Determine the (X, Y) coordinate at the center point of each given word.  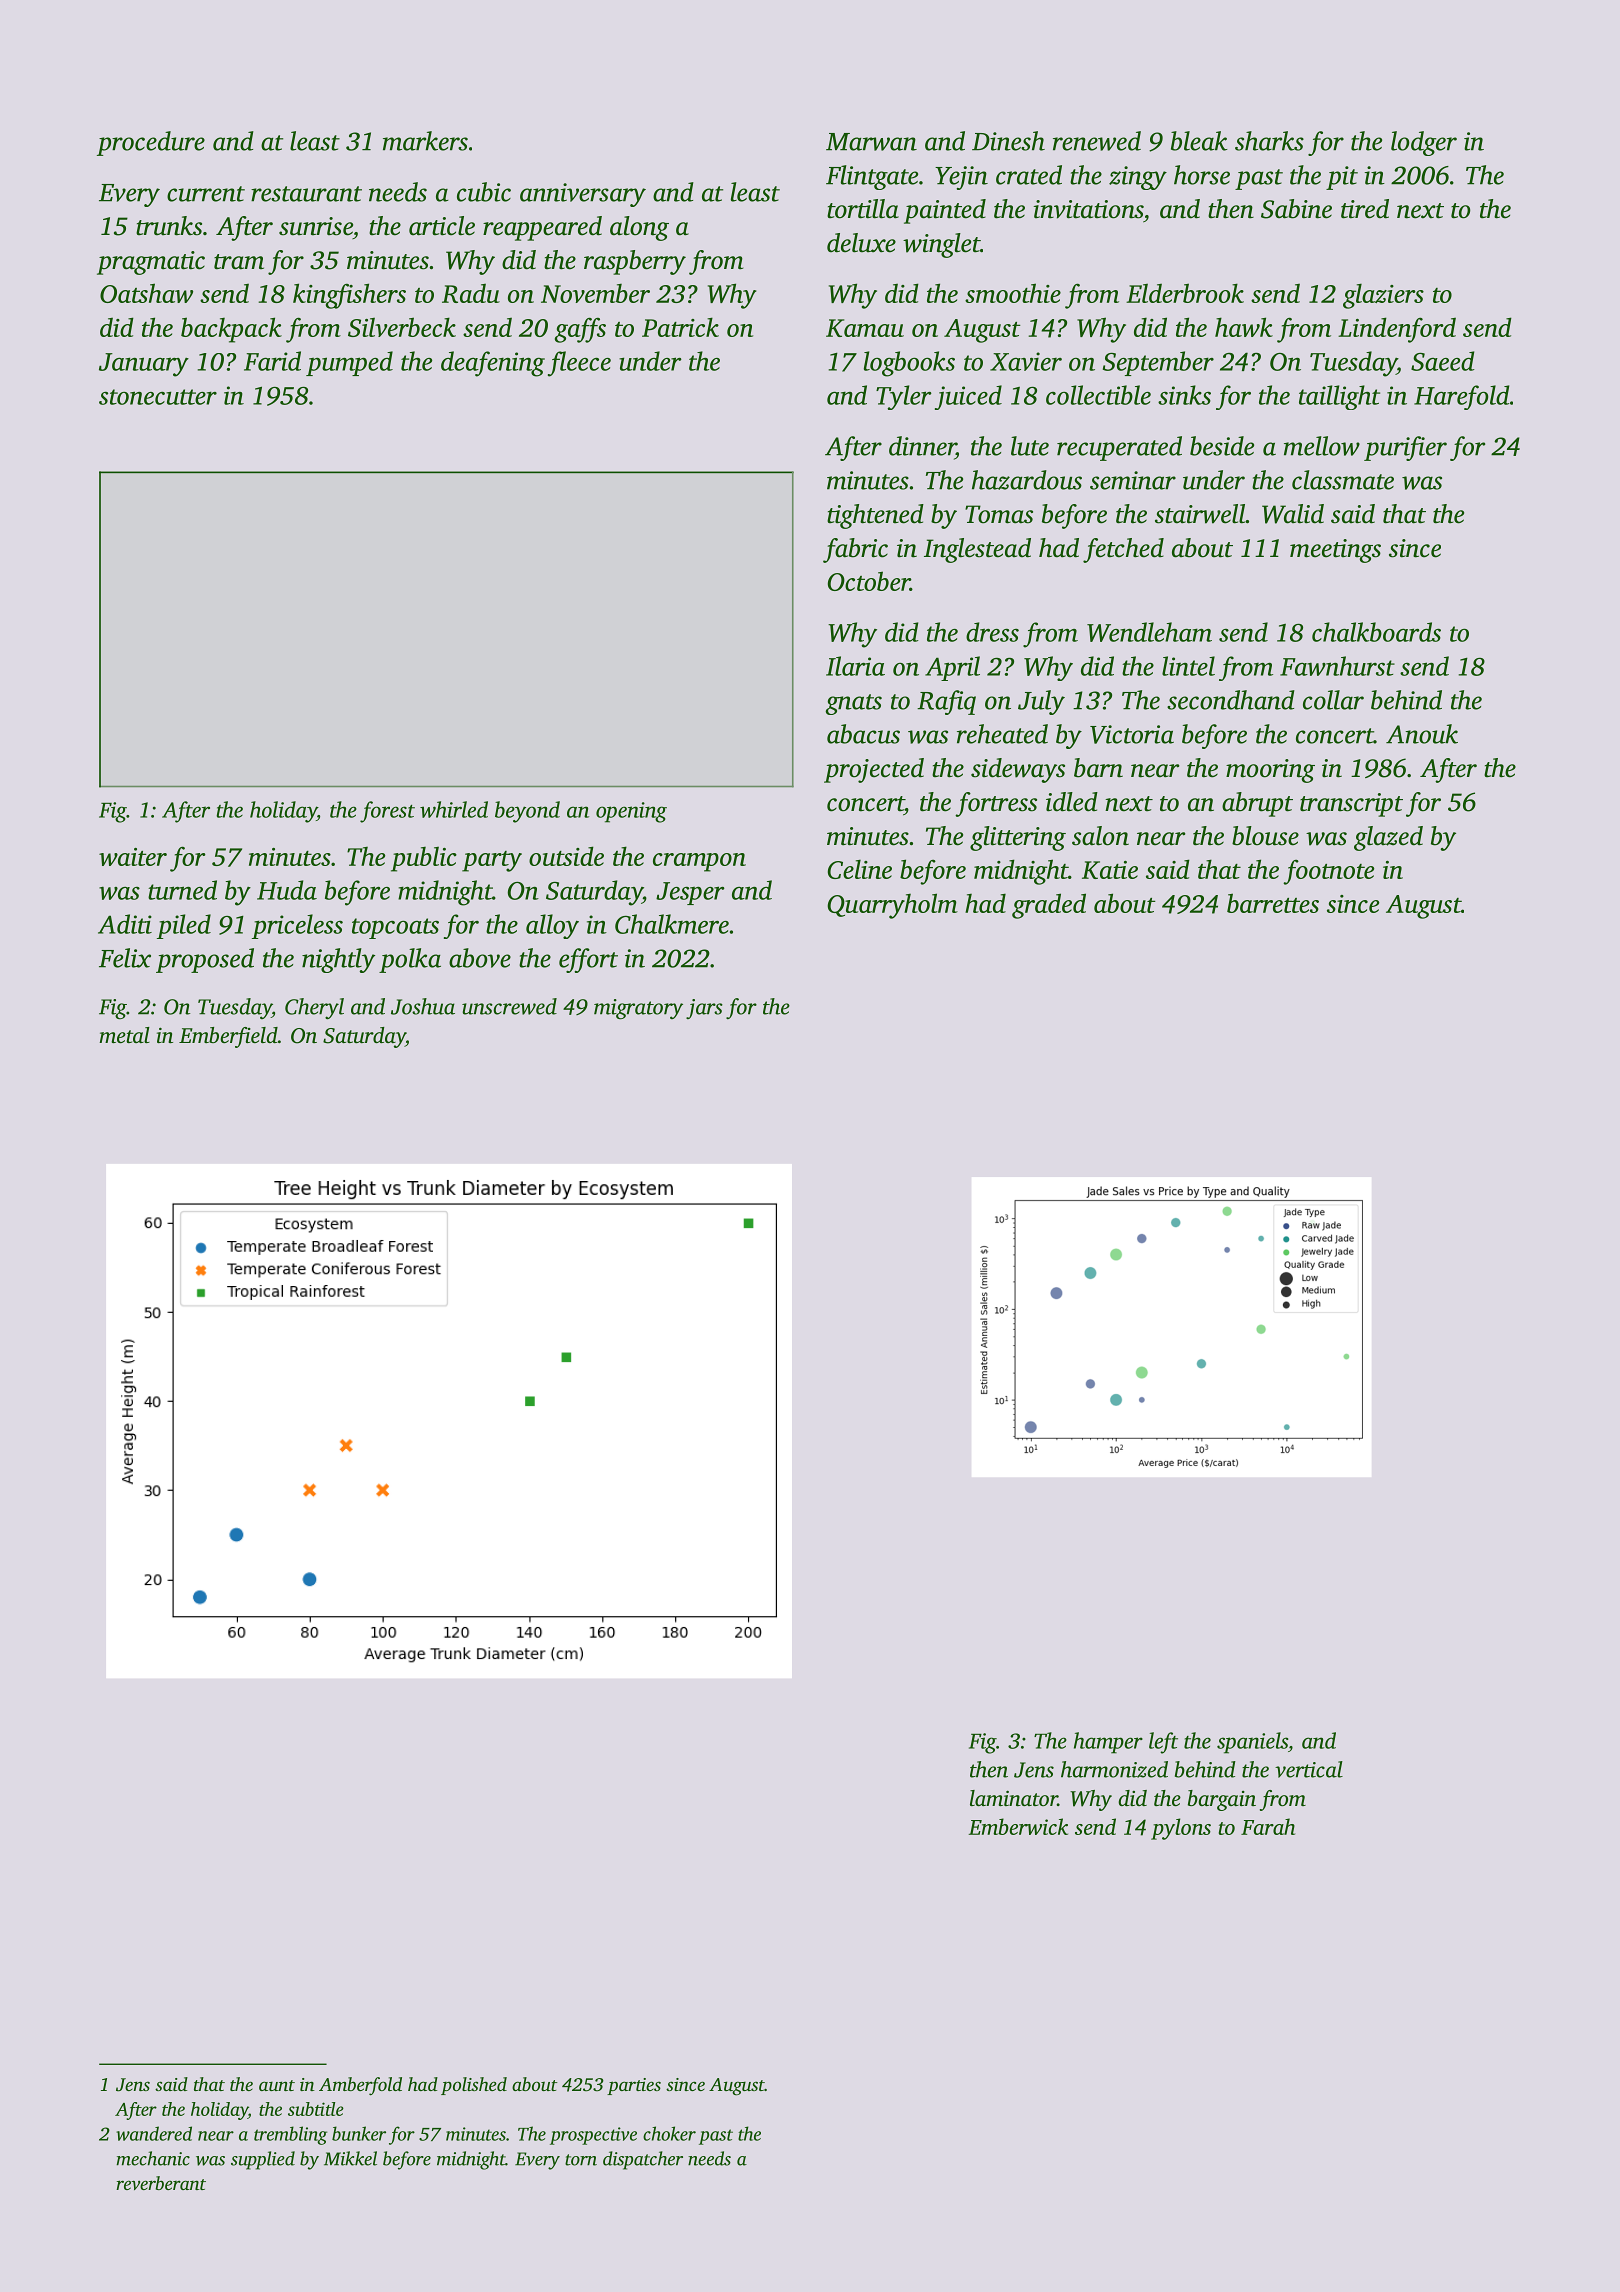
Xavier (1026, 361)
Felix (125, 958)
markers (425, 141)
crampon (699, 862)
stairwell (1200, 514)
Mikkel (350, 2158)
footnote (1328, 872)
